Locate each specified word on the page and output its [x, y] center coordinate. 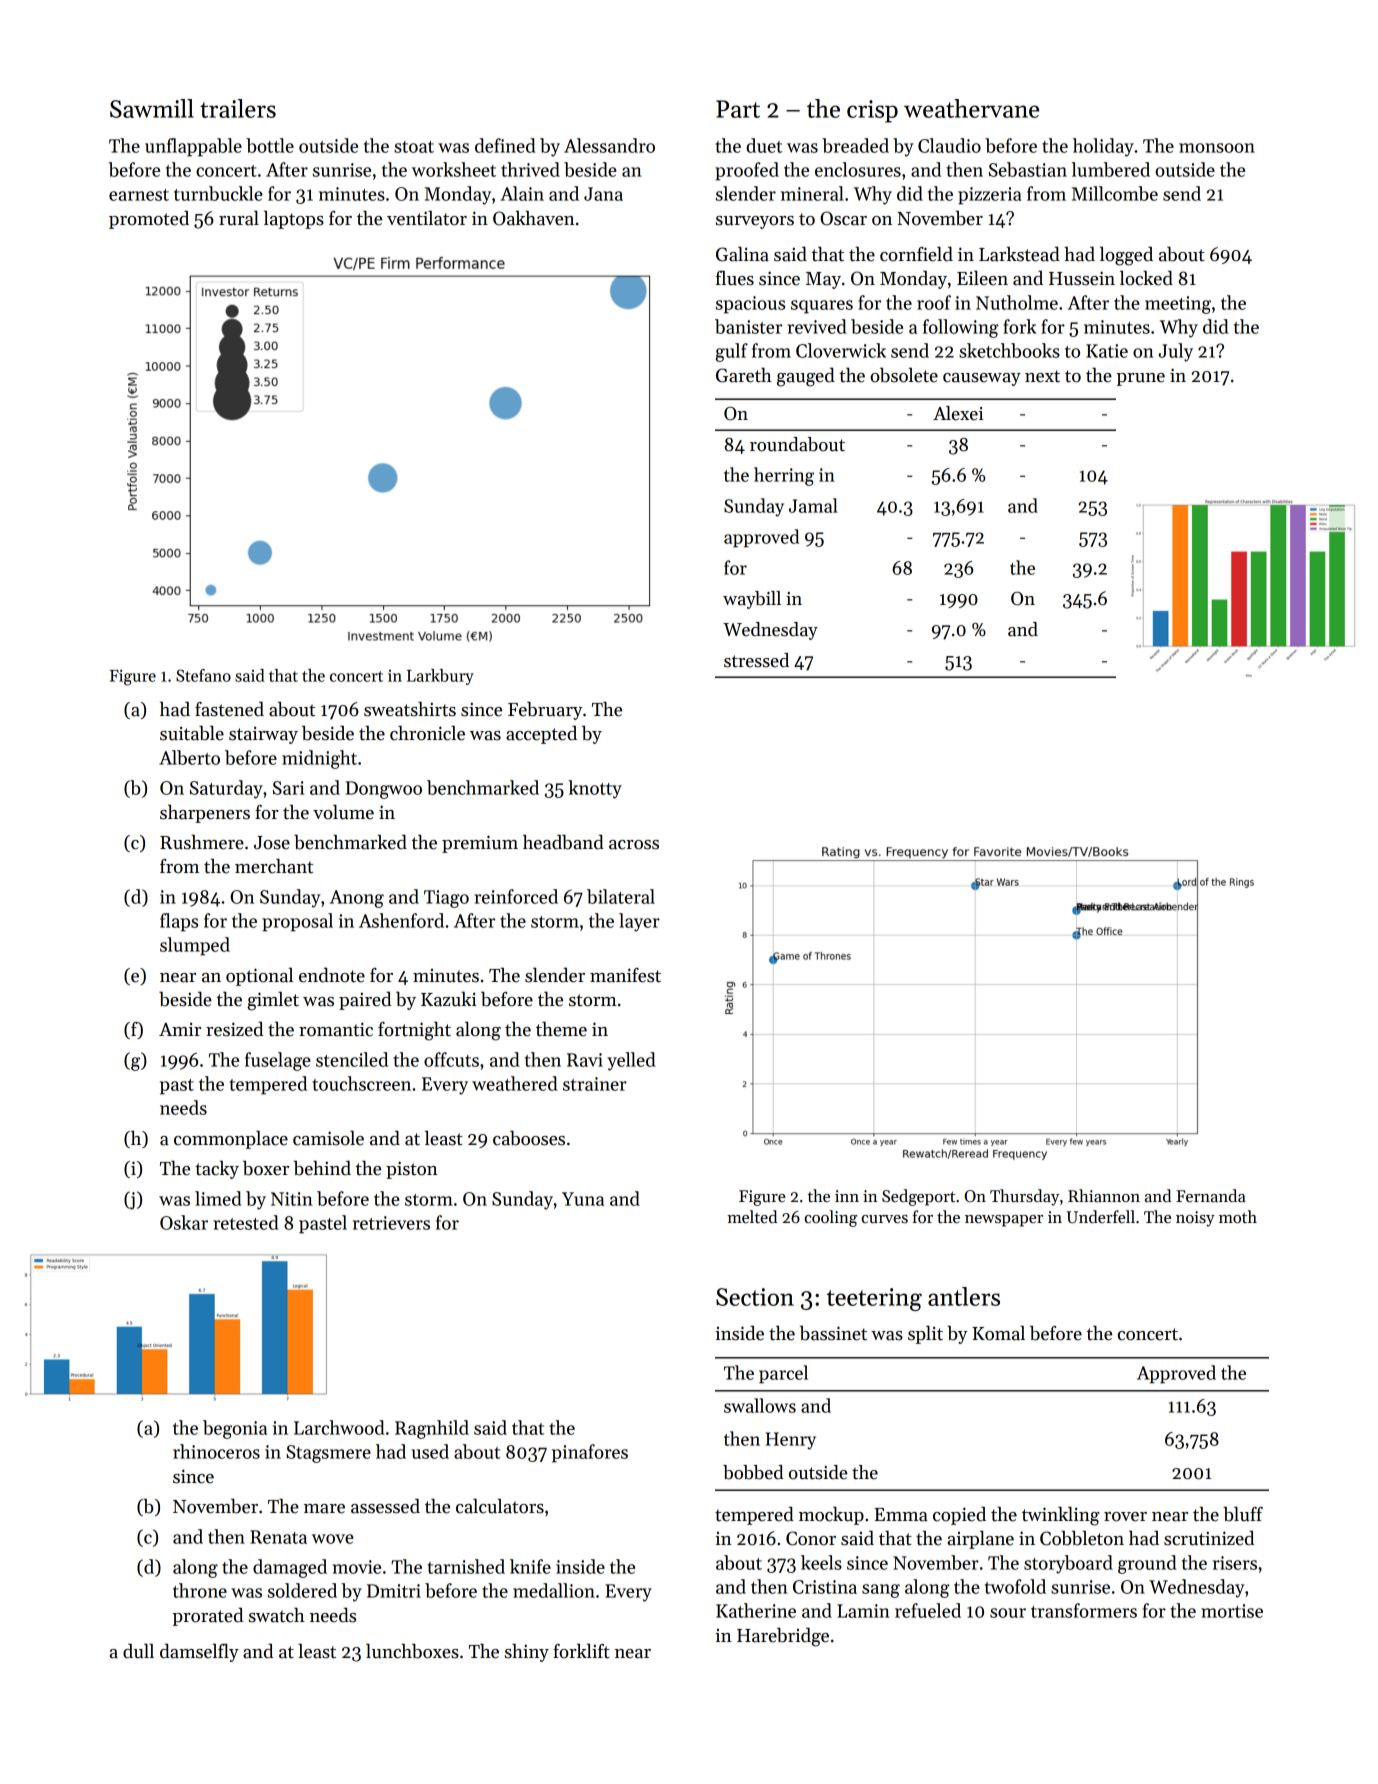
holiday [1103, 147]
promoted [149, 220]
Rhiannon [1104, 1196]
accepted [541, 735]
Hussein [1082, 278]
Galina [742, 254]
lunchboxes [412, 1651]
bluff [1243, 1514]
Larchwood [339, 1427]
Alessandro [609, 145]
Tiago [446, 899]
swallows [760, 1405]
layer [639, 922]
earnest [139, 195]
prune [1140, 379]
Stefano [203, 675]
